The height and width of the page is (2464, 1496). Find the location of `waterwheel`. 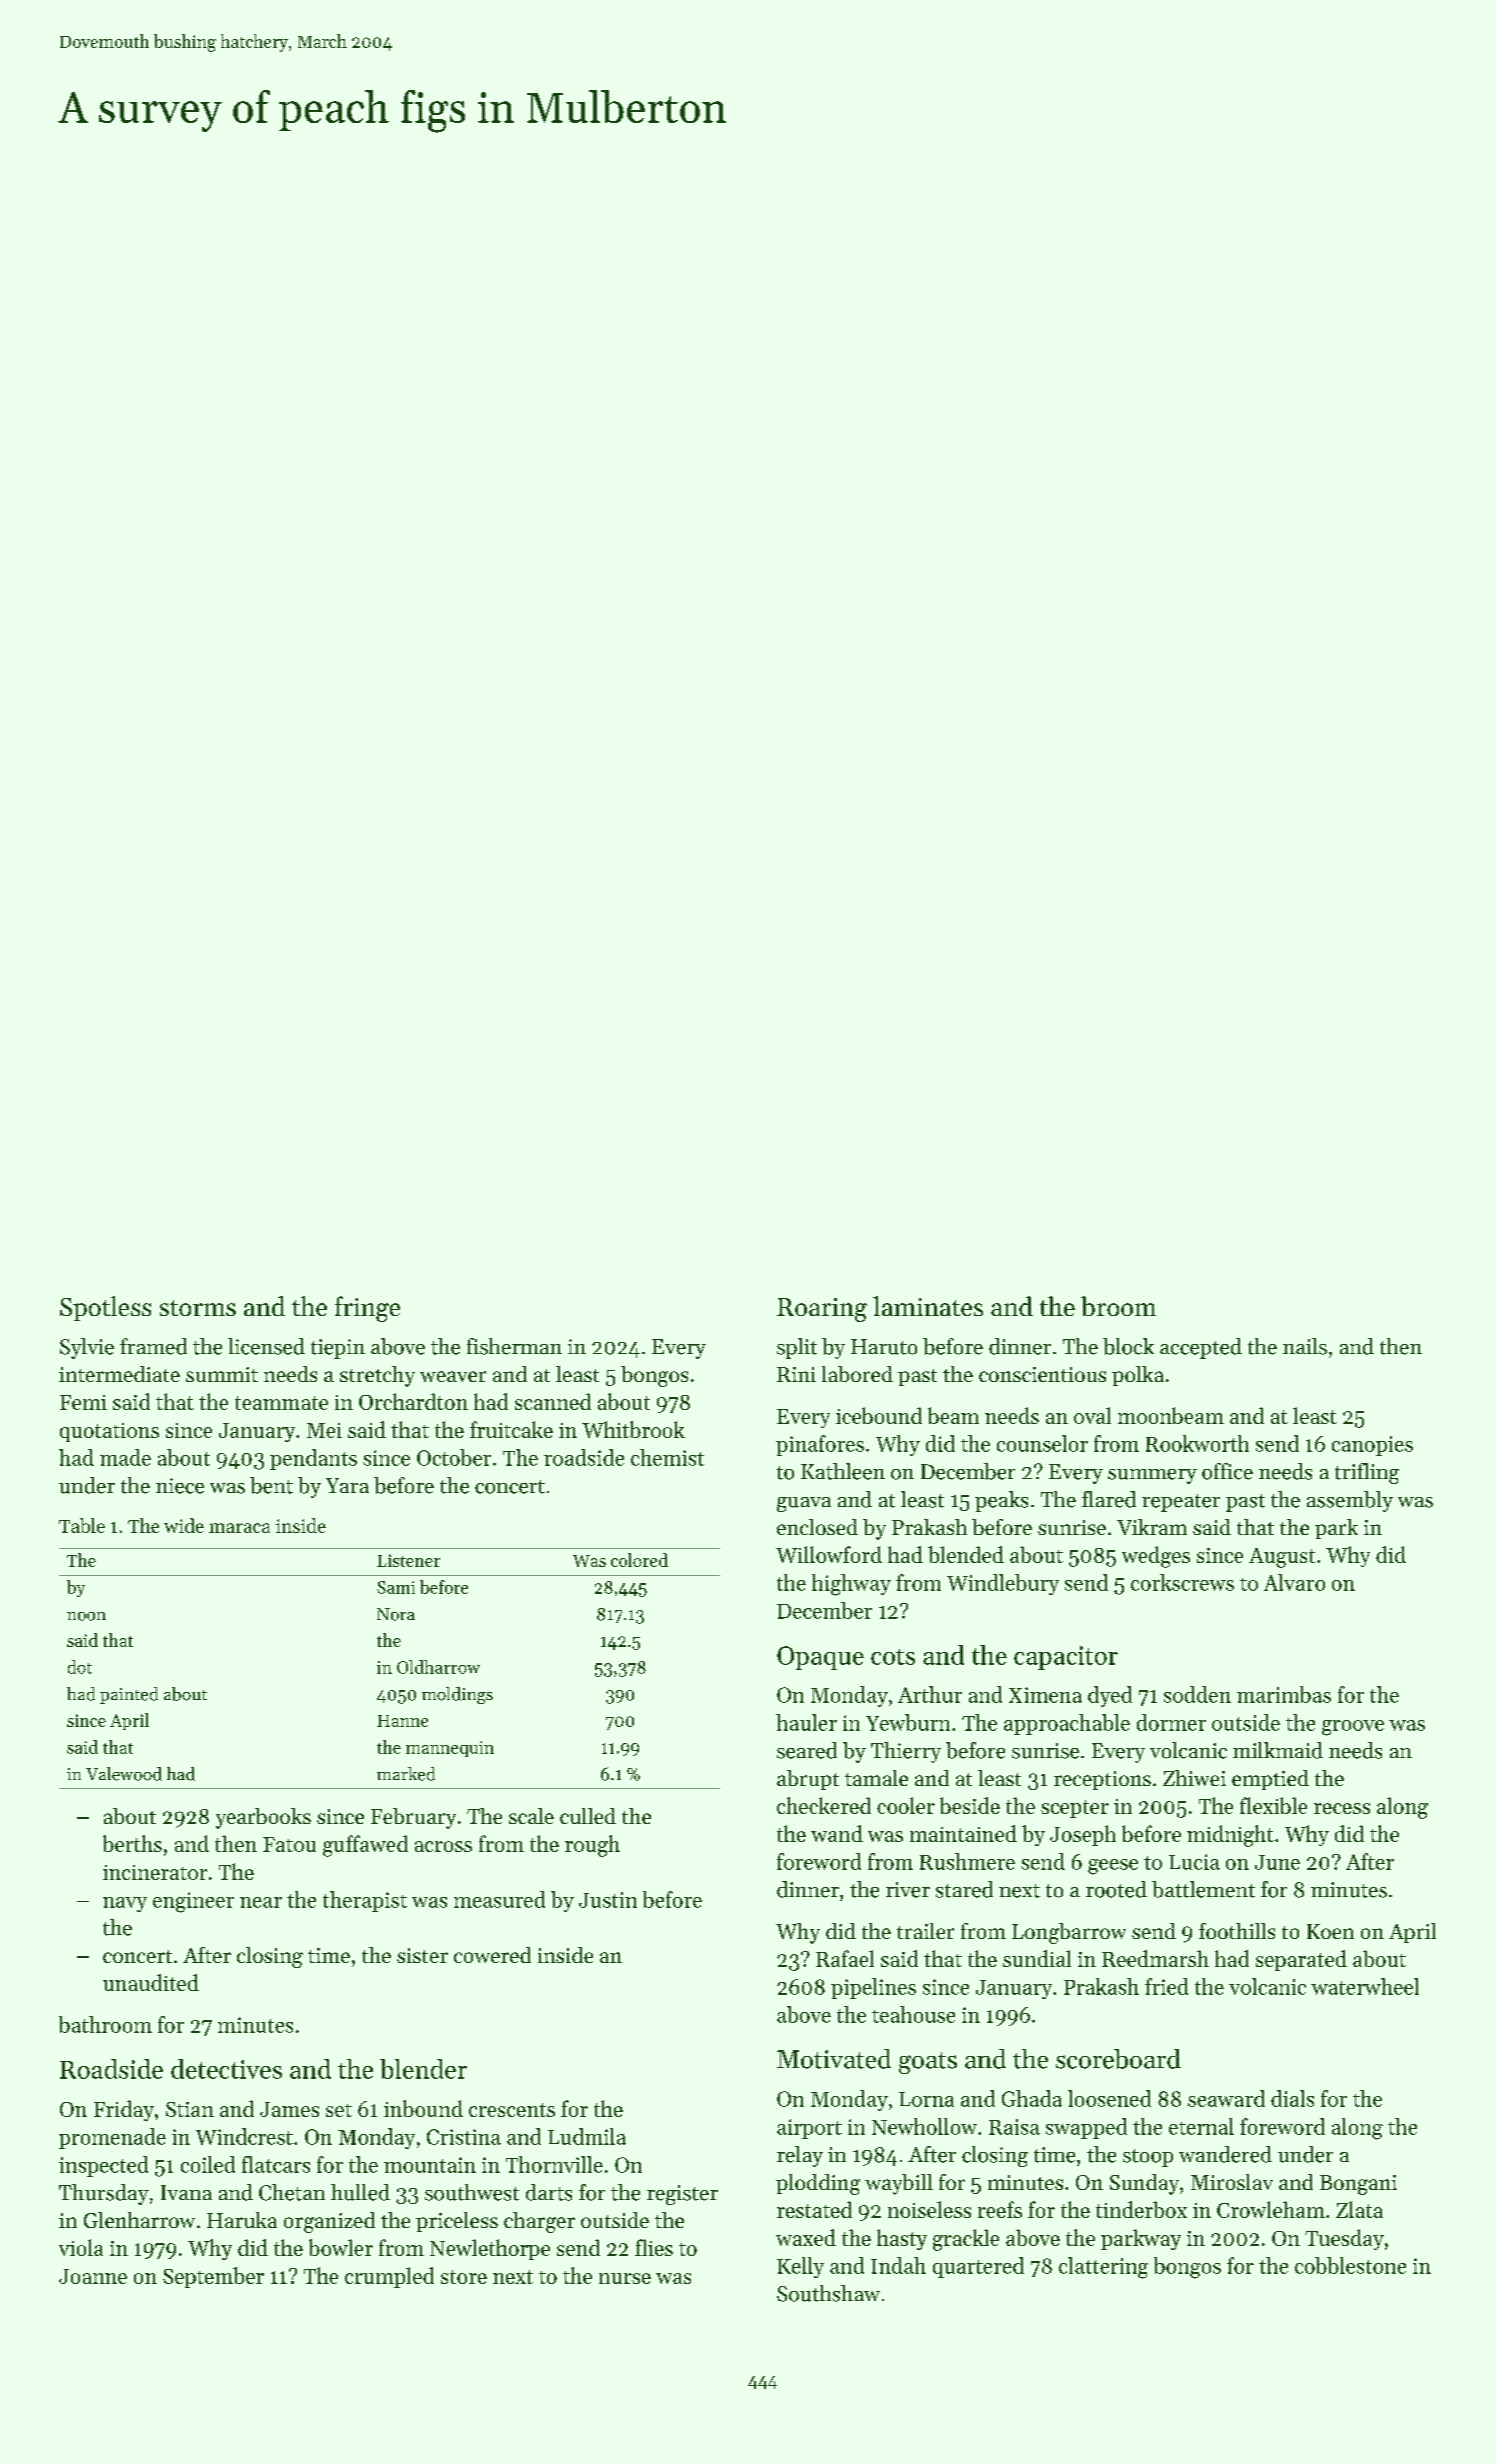

waterwheel is located at coordinates (1365, 1986).
